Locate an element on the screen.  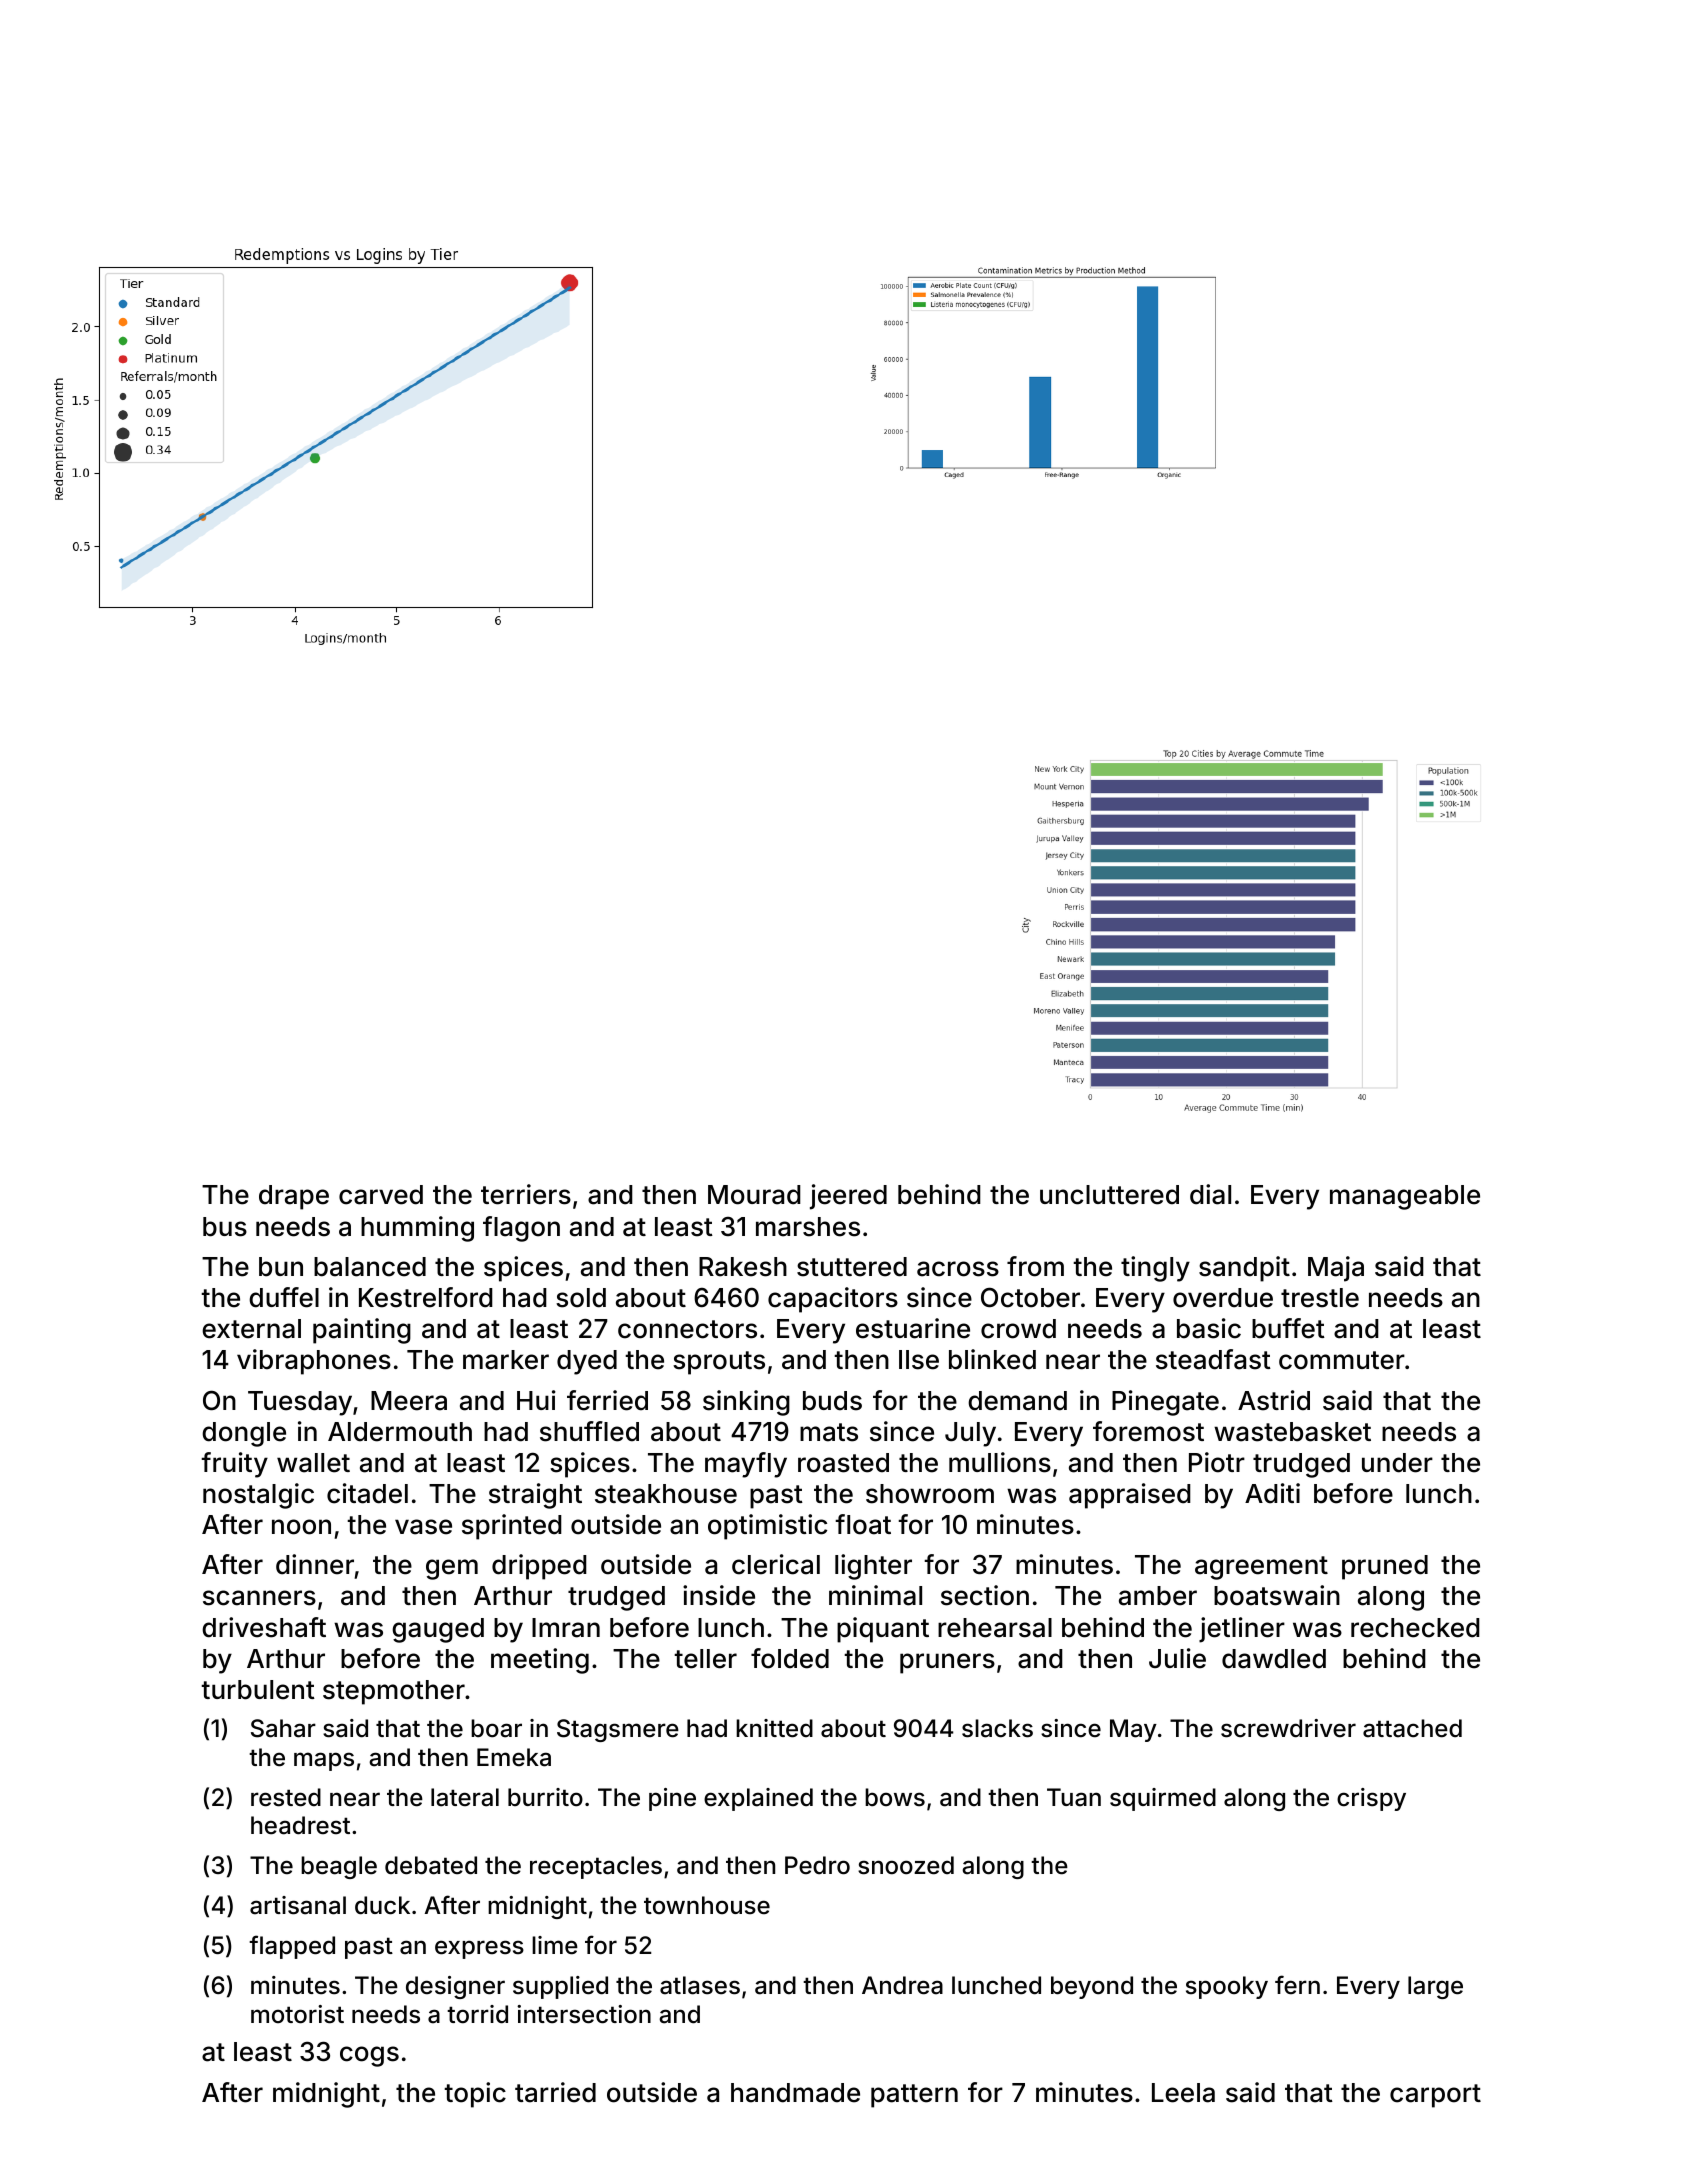
Mourad is located at coordinates (754, 1195).
